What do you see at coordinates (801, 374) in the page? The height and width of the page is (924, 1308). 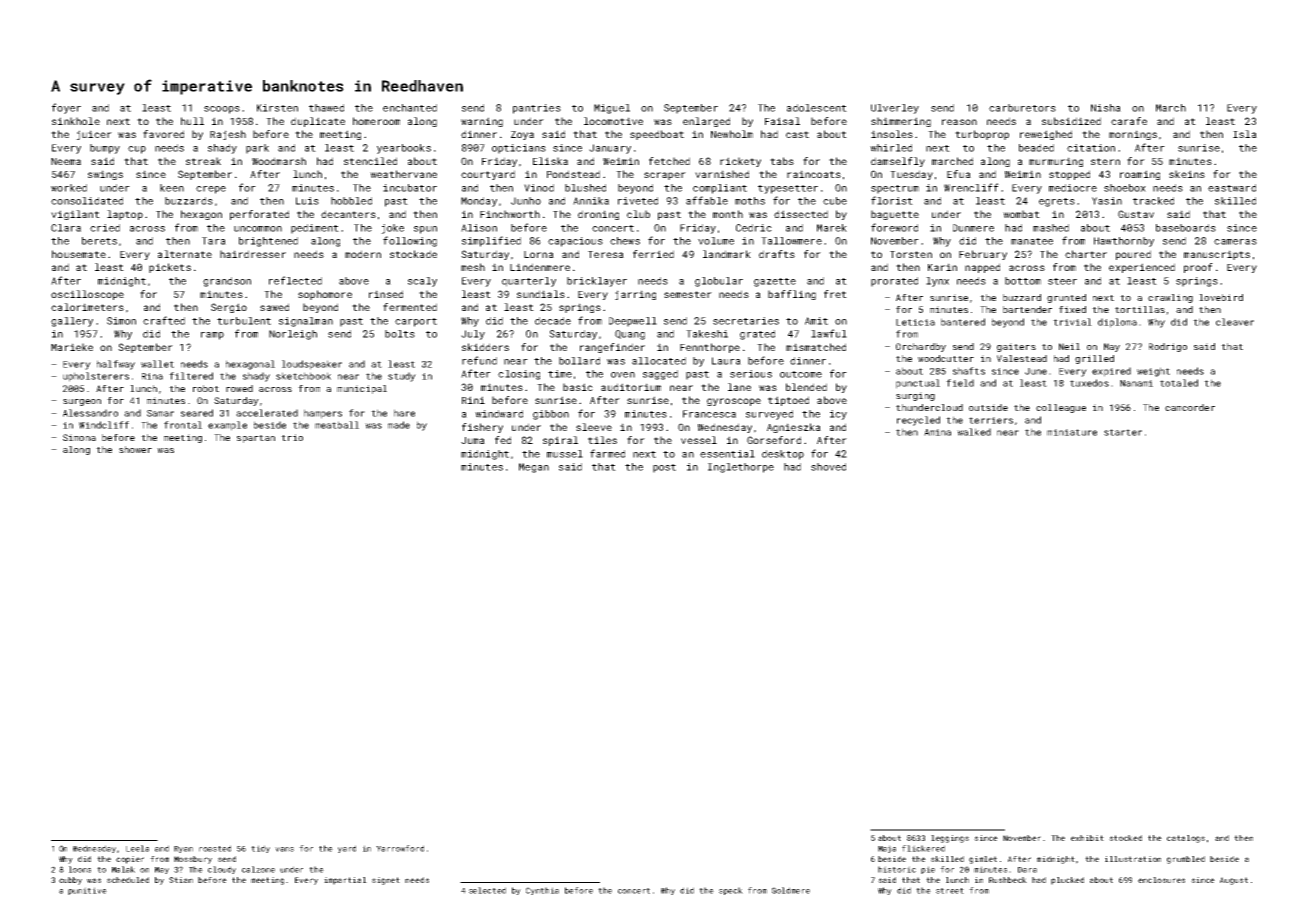 I see `outcome` at bounding box center [801, 374].
